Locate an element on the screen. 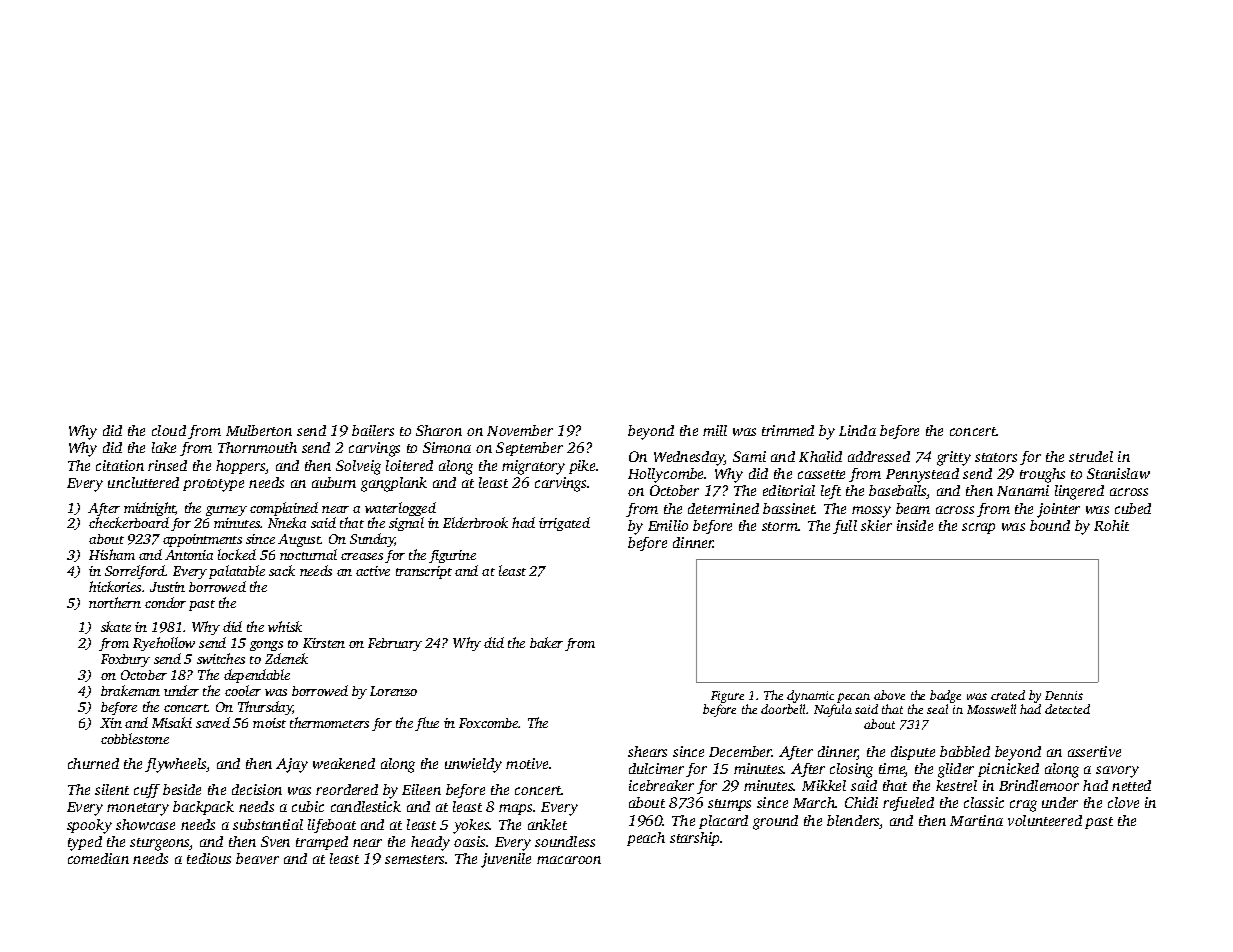 This screenshot has height=952, width=1233. Hollycombe is located at coordinates (666, 475).
